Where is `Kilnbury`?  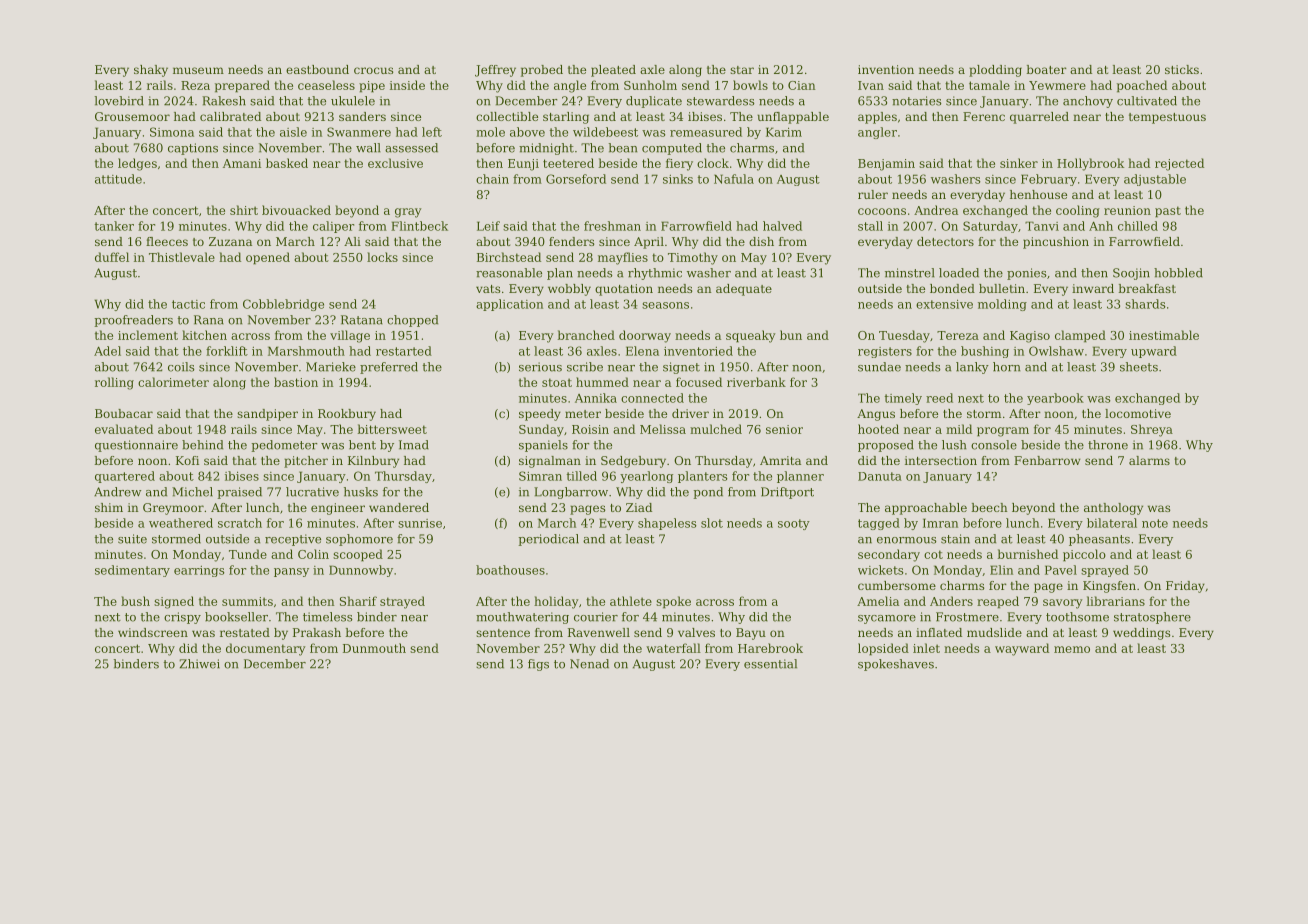
Kilnbury is located at coordinates (373, 462).
